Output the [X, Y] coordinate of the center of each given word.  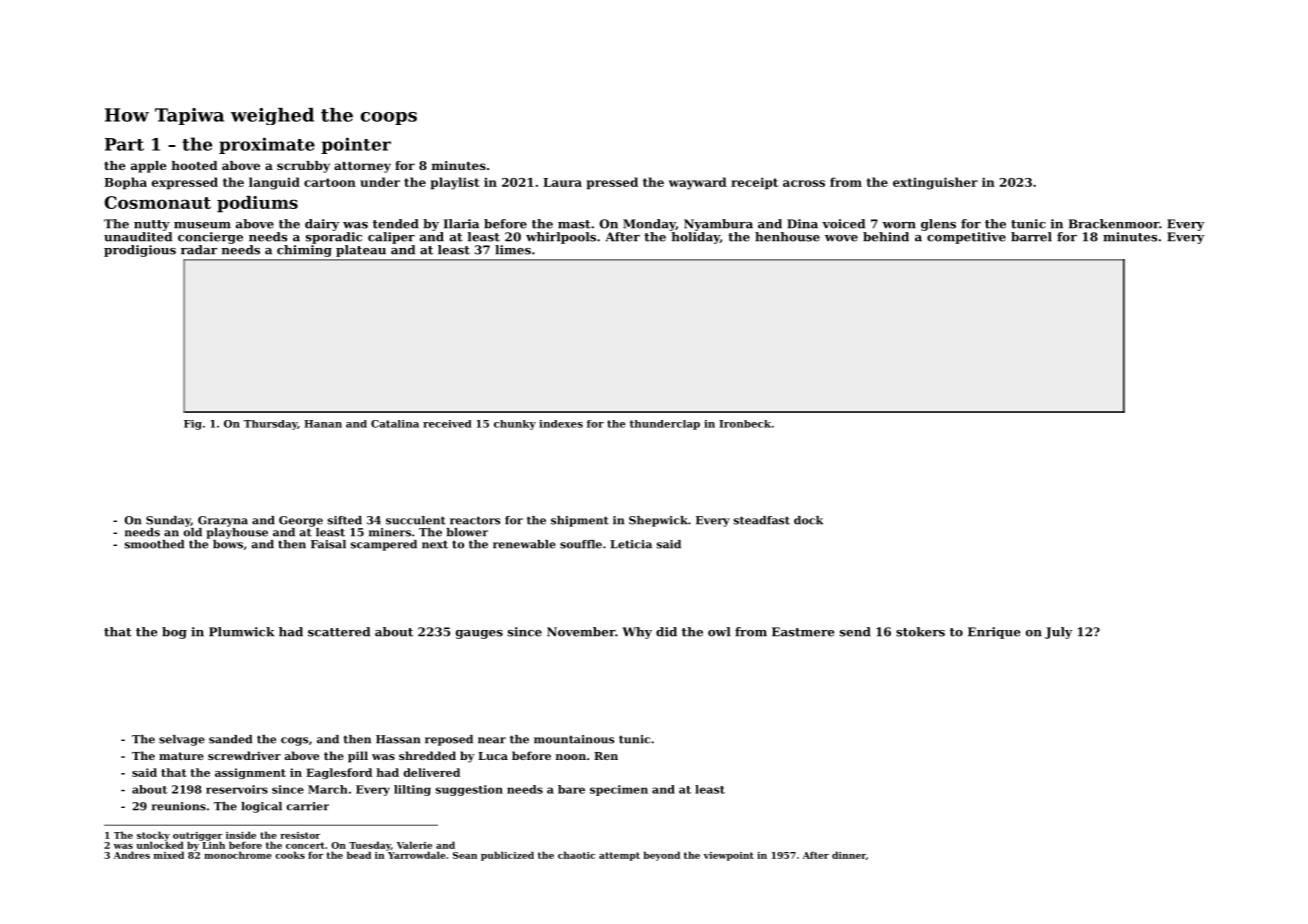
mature [181, 756]
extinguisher [935, 183]
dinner [849, 855]
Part [124, 144]
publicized [507, 856]
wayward [698, 183]
